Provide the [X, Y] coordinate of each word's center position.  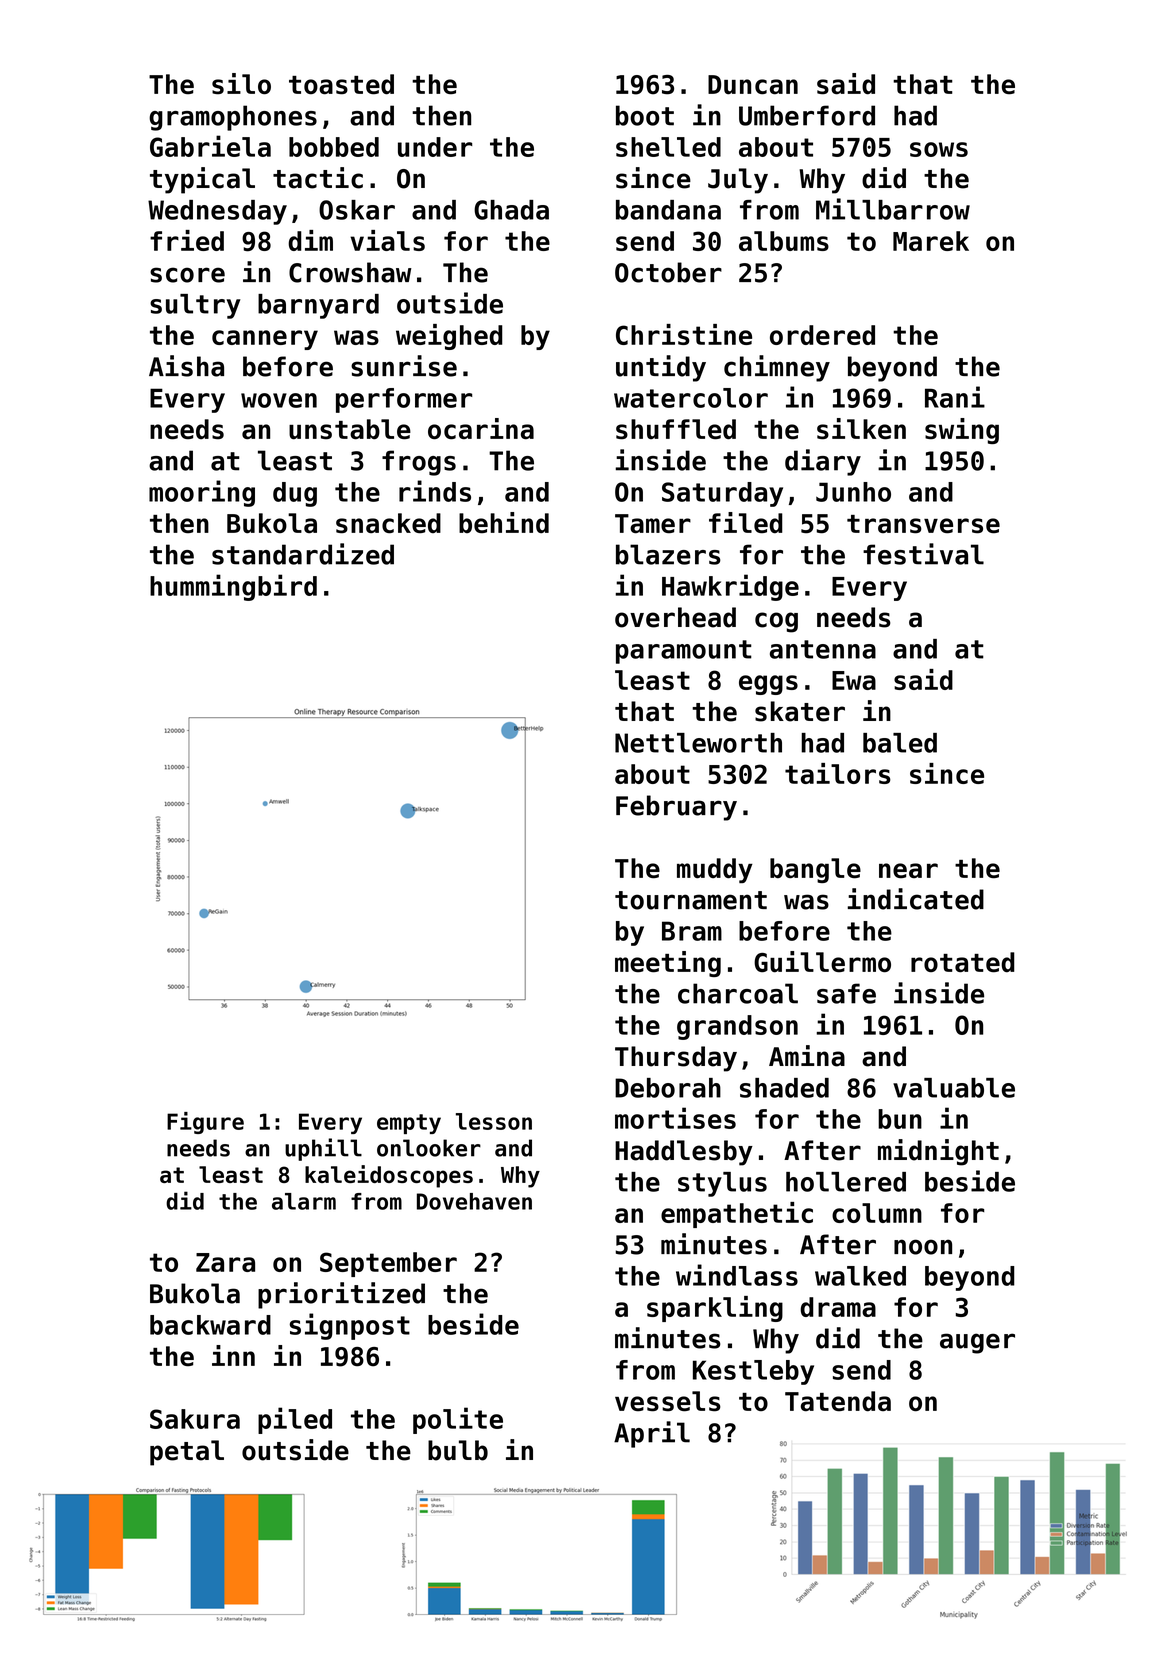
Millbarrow [893, 209]
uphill [323, 1149]
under [435, 147]
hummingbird [233, 587]
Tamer [653, 524]
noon [923, 1247]
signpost [350, 1326]
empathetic [737, 1215]
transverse [923, 524]
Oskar [357, 210]
